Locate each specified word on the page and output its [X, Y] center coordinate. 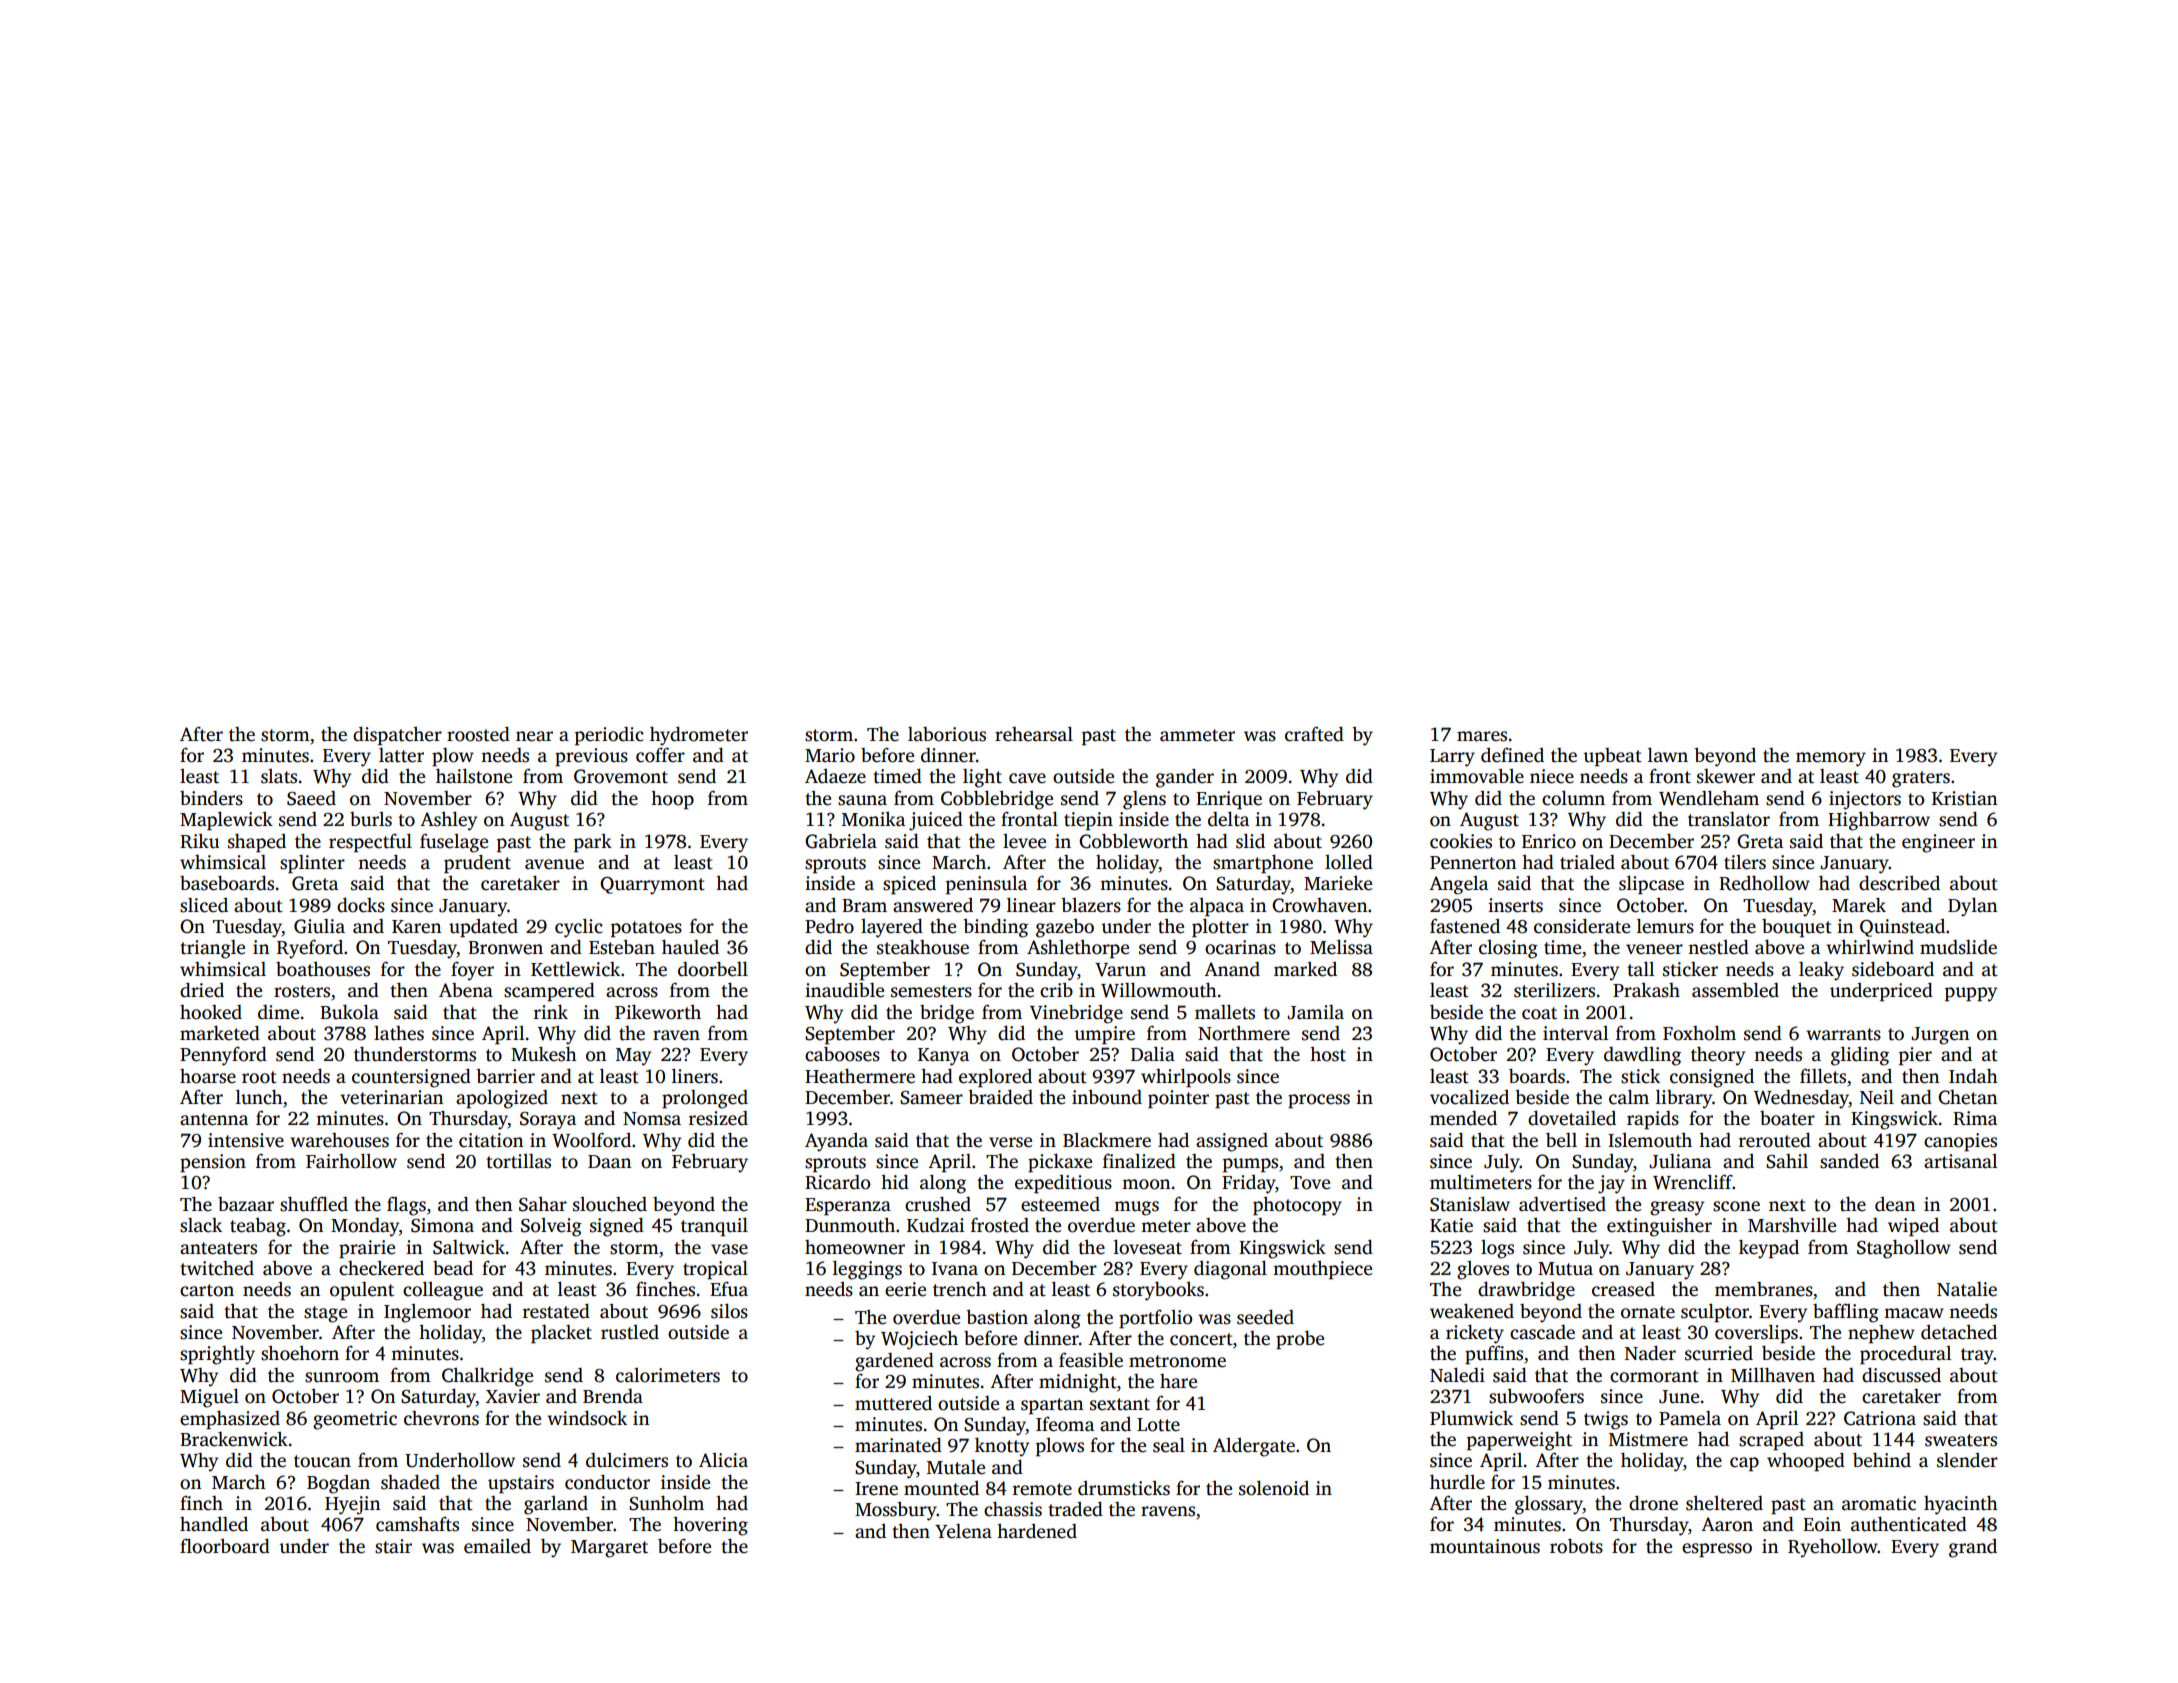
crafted [1314, 734]
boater [1787, 1118]
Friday [1249, 1184]
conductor [607, 1482]
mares [1482, 736]
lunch [259, 1097]
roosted [478, 734]
